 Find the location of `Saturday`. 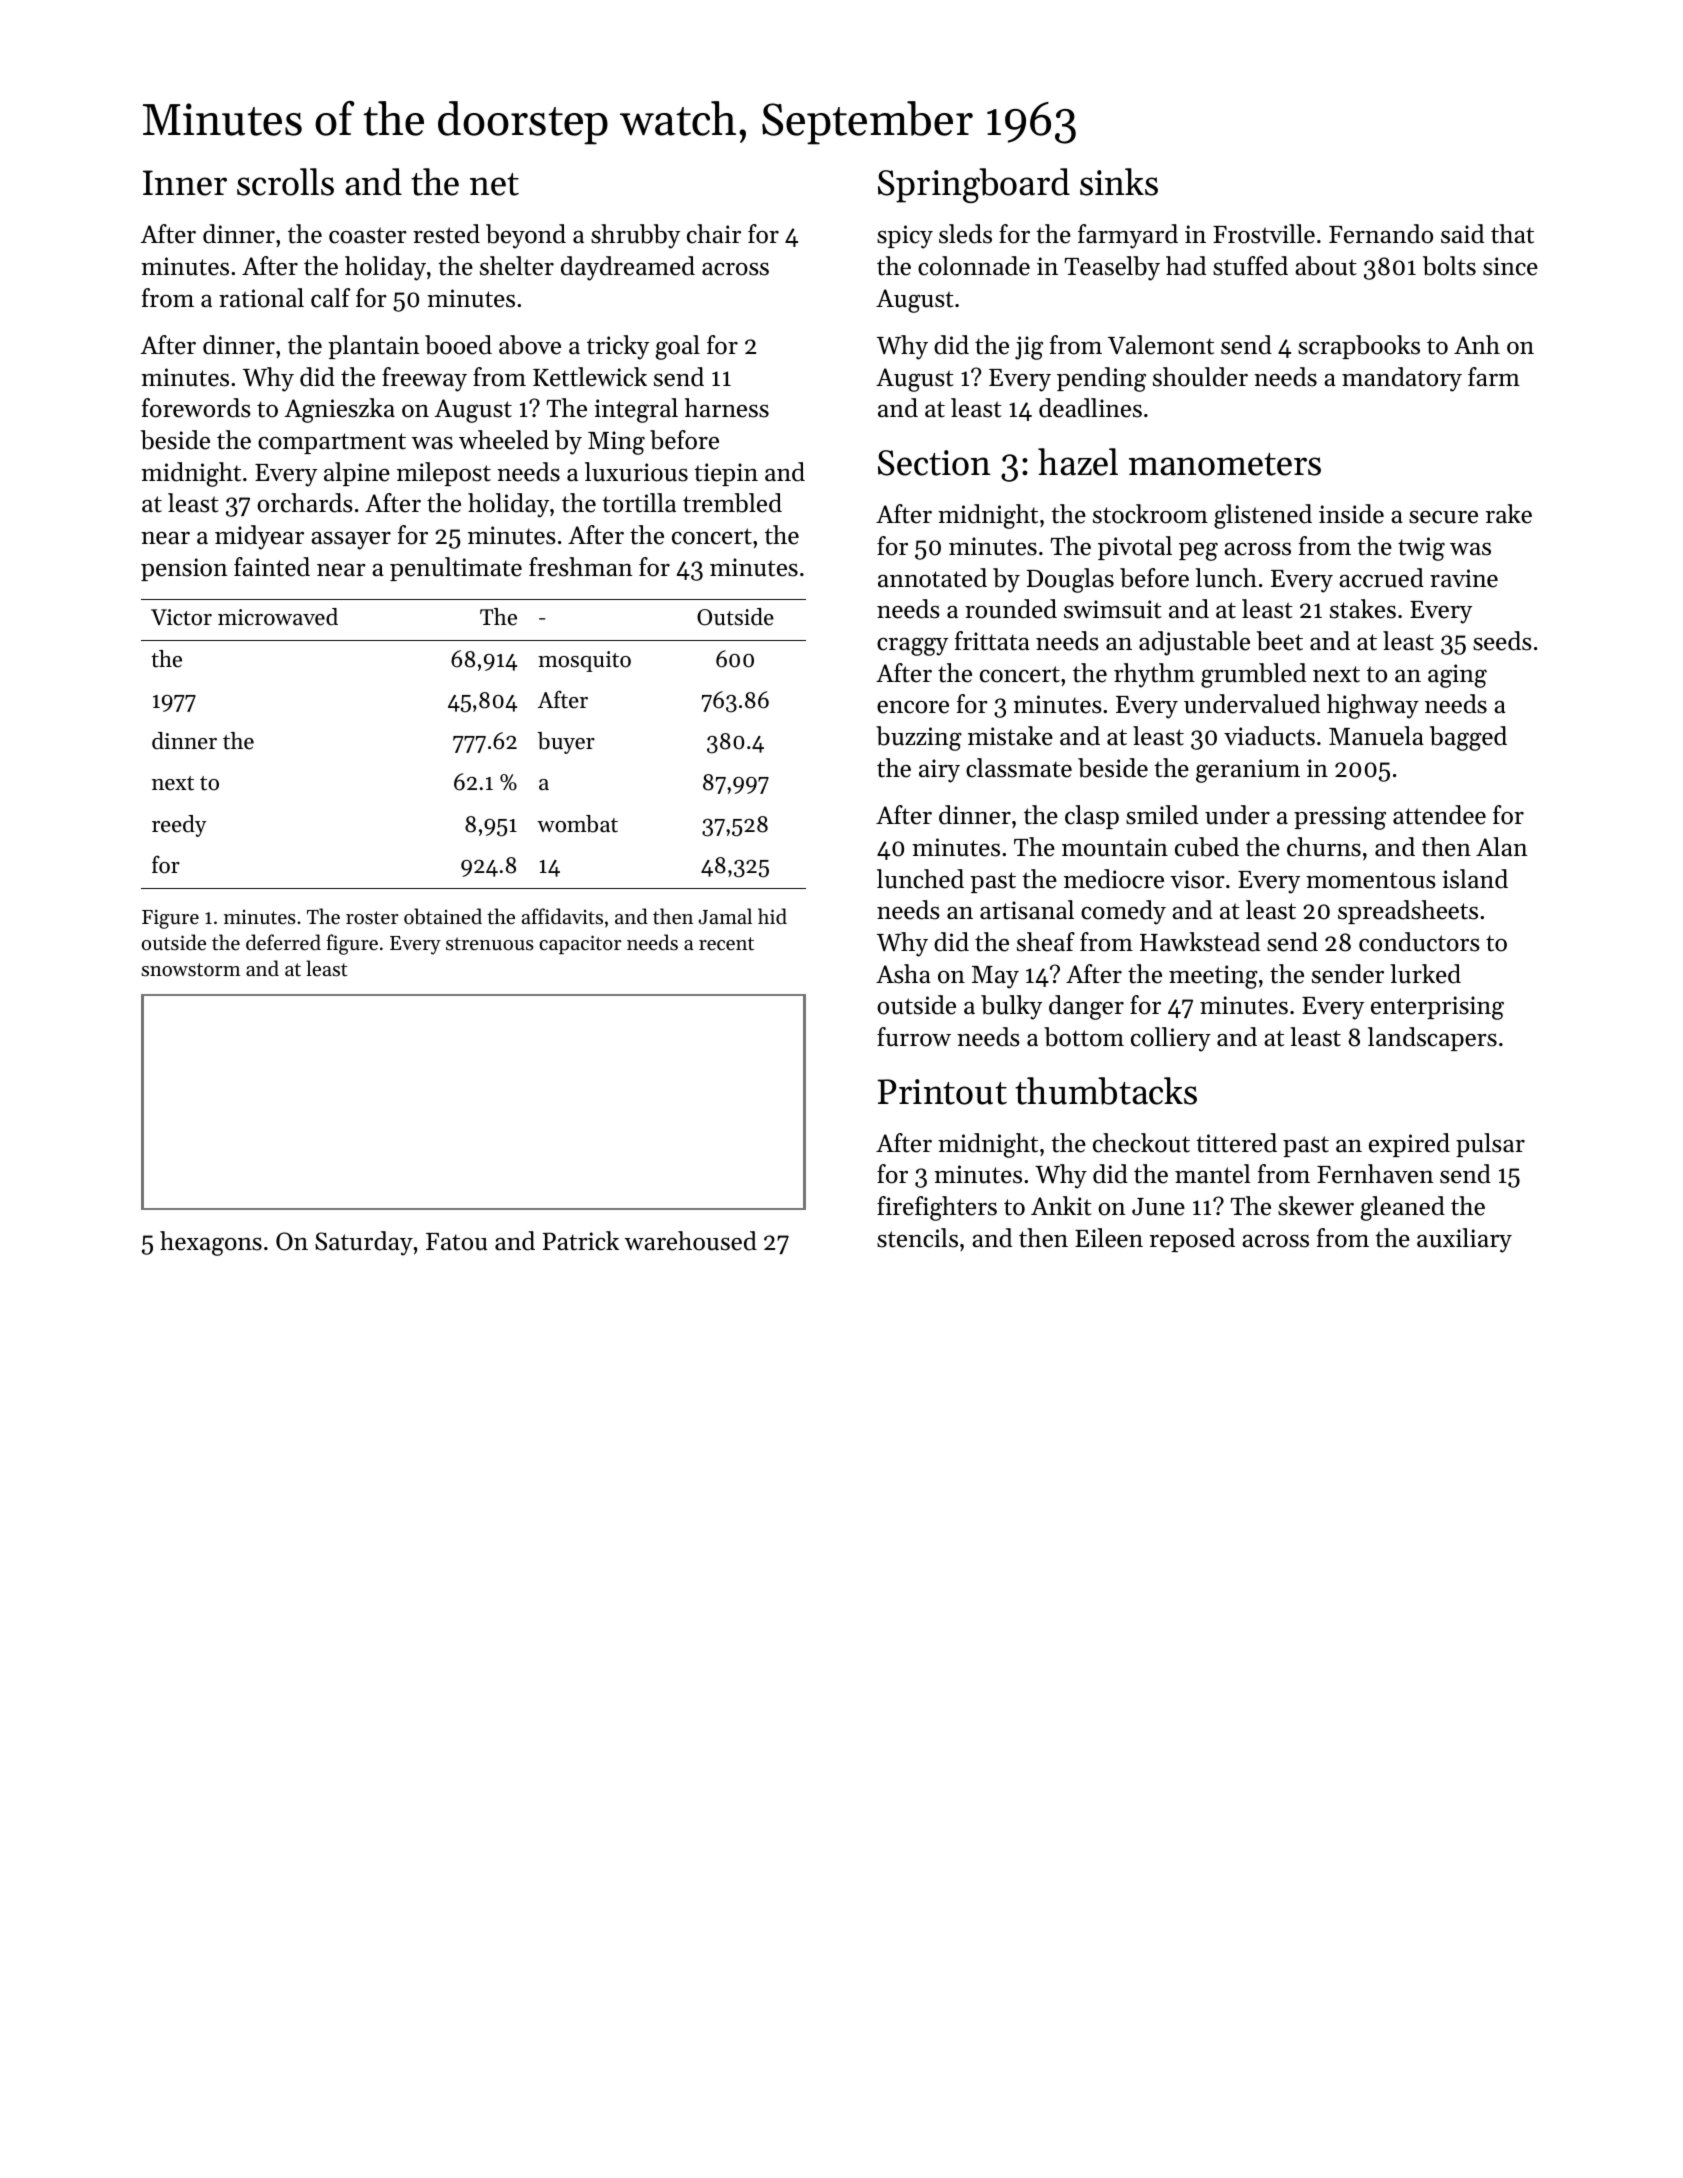

Saturday is located at coordinates (364, 1243).
